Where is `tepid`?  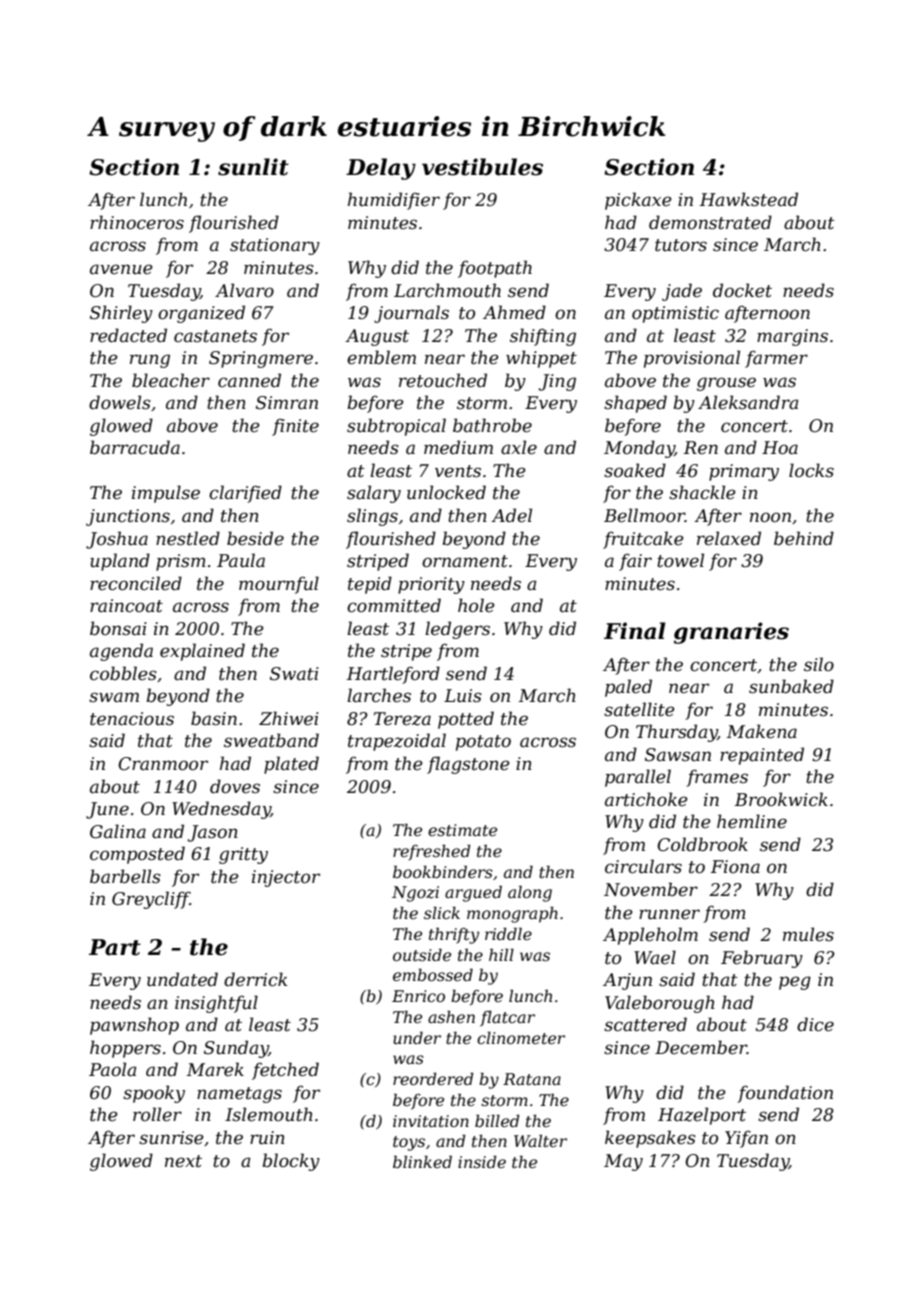
tepid is located at coordinates (370, 585).
